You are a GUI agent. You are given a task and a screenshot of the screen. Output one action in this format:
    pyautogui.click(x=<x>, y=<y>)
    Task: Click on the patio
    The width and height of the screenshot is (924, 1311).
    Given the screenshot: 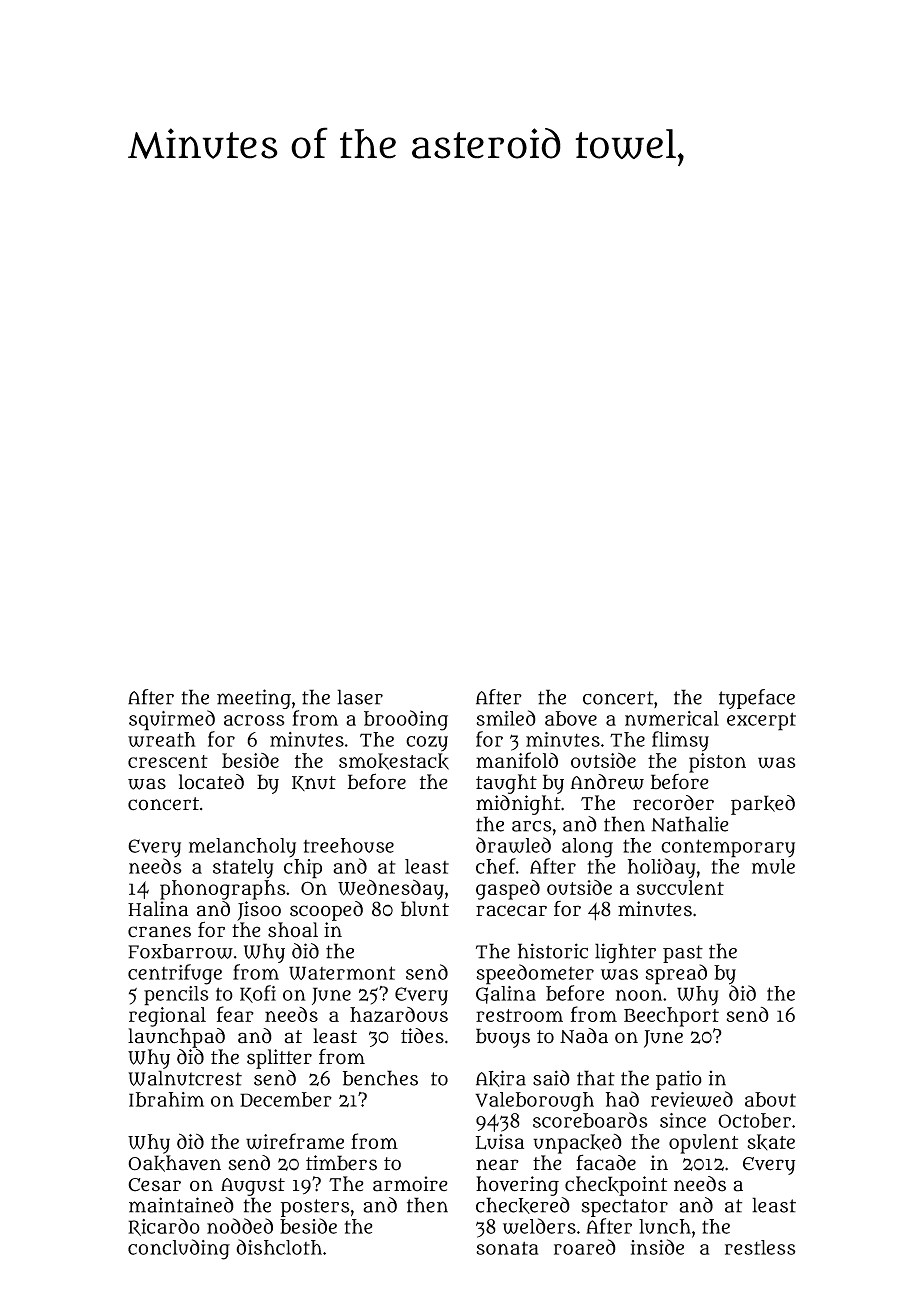 What is the action you would take?
    pyautogui.click(x=679, y=1080)
